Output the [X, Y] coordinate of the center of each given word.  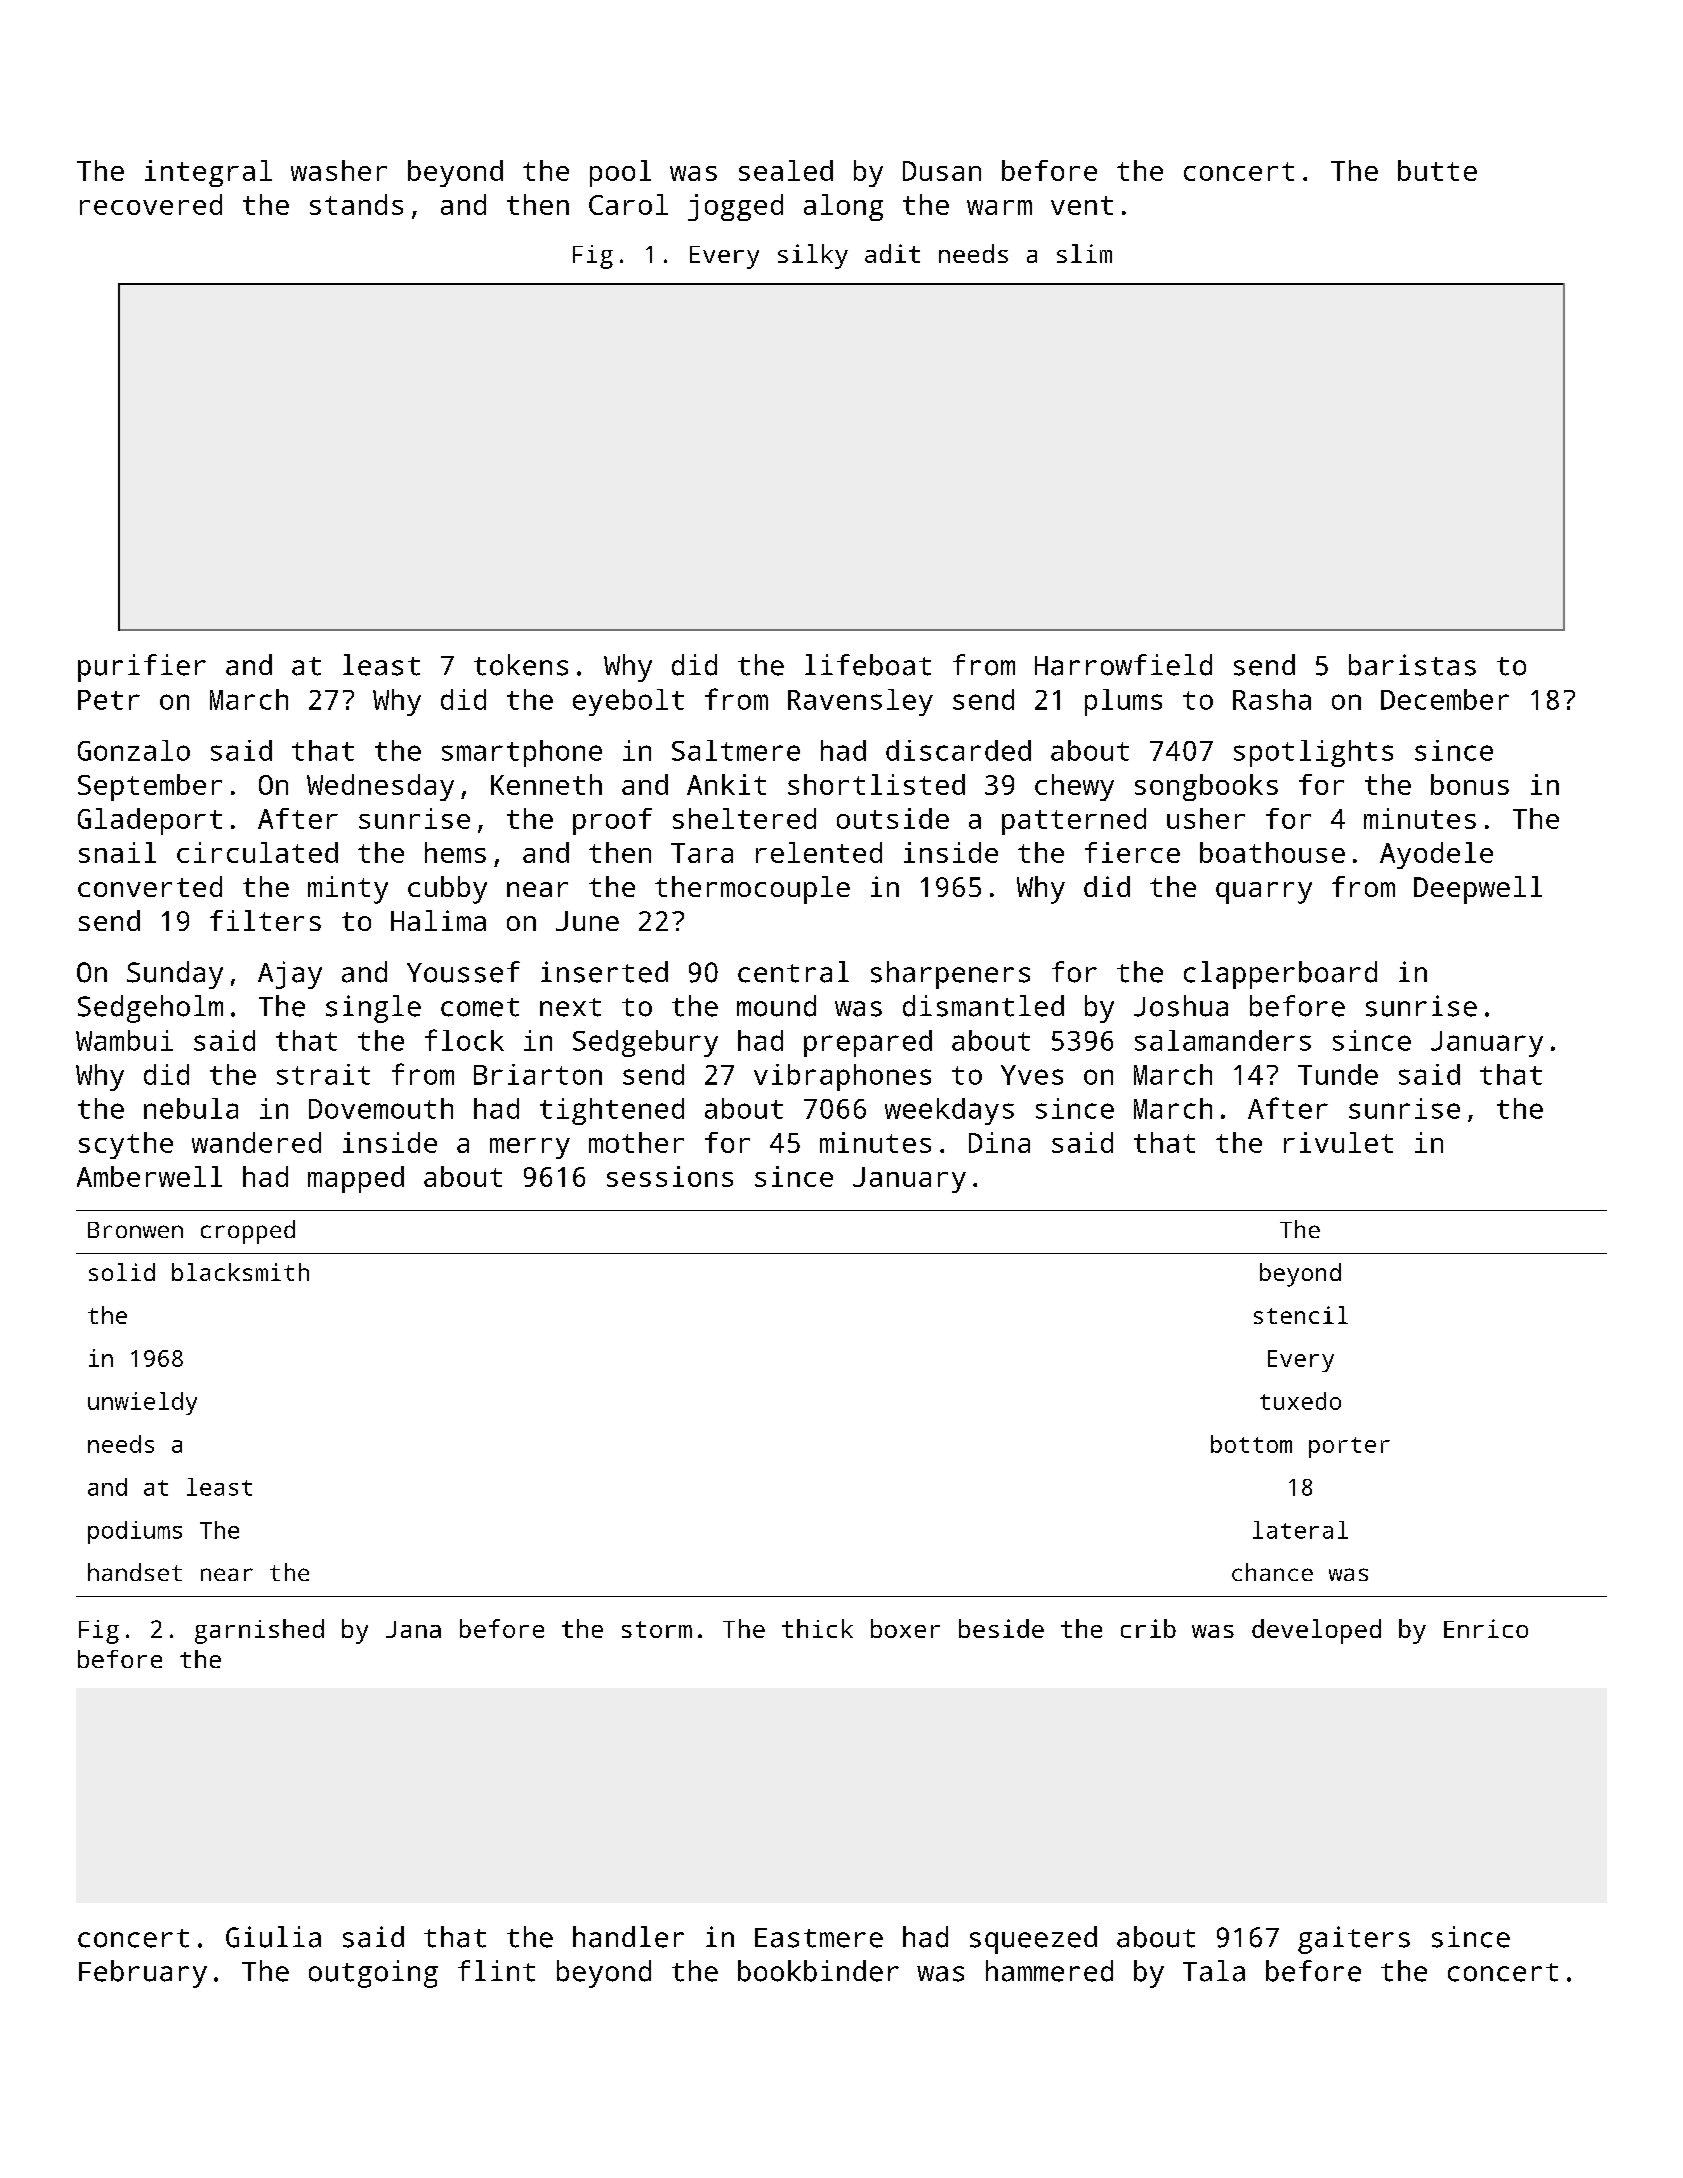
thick [817, 1628]
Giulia [273, 1937]
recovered [151, 204]
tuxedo [1300, 1401]
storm [657, 1629]
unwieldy [142, 1403]
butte [1437, 170]
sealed [786, 170]
